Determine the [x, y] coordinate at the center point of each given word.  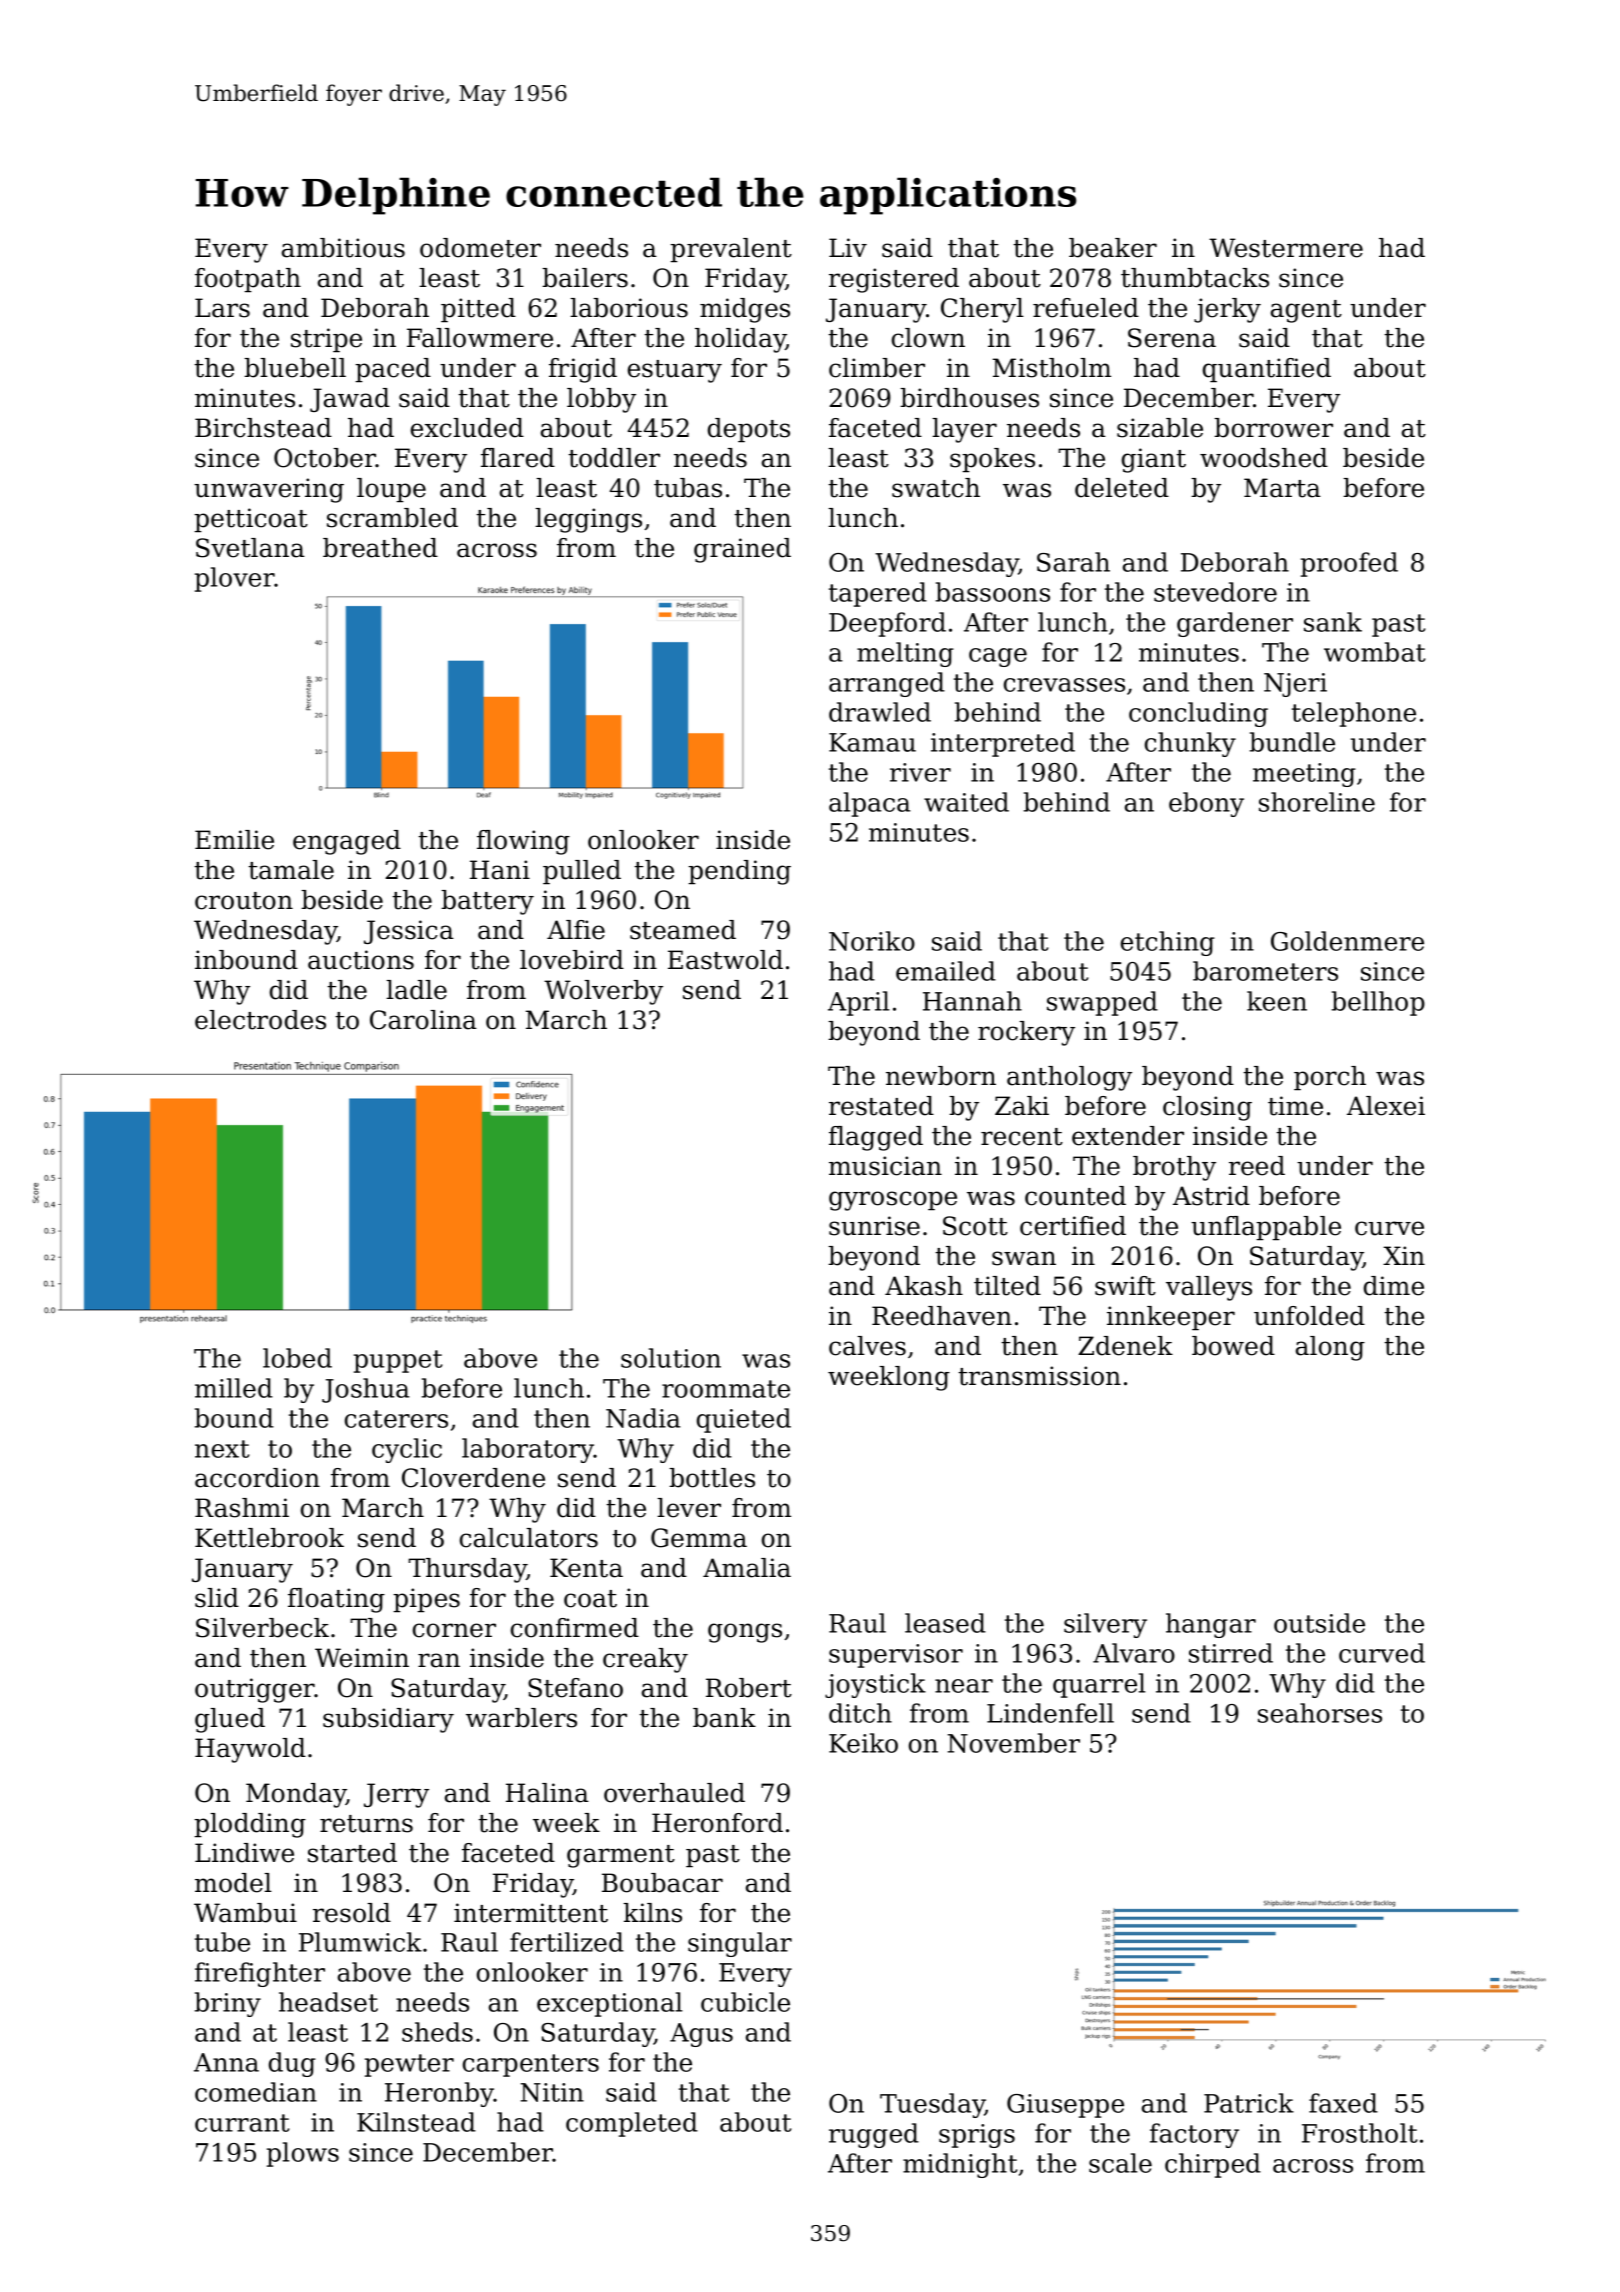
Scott [975, 1226]
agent [1306, 311]
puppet [398, 1361]
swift [1125, 1286]
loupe [391, 490]
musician [885, 1166]
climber [877, 368]
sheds [437, 2032]
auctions [361, 960]
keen [1277, 1001]
